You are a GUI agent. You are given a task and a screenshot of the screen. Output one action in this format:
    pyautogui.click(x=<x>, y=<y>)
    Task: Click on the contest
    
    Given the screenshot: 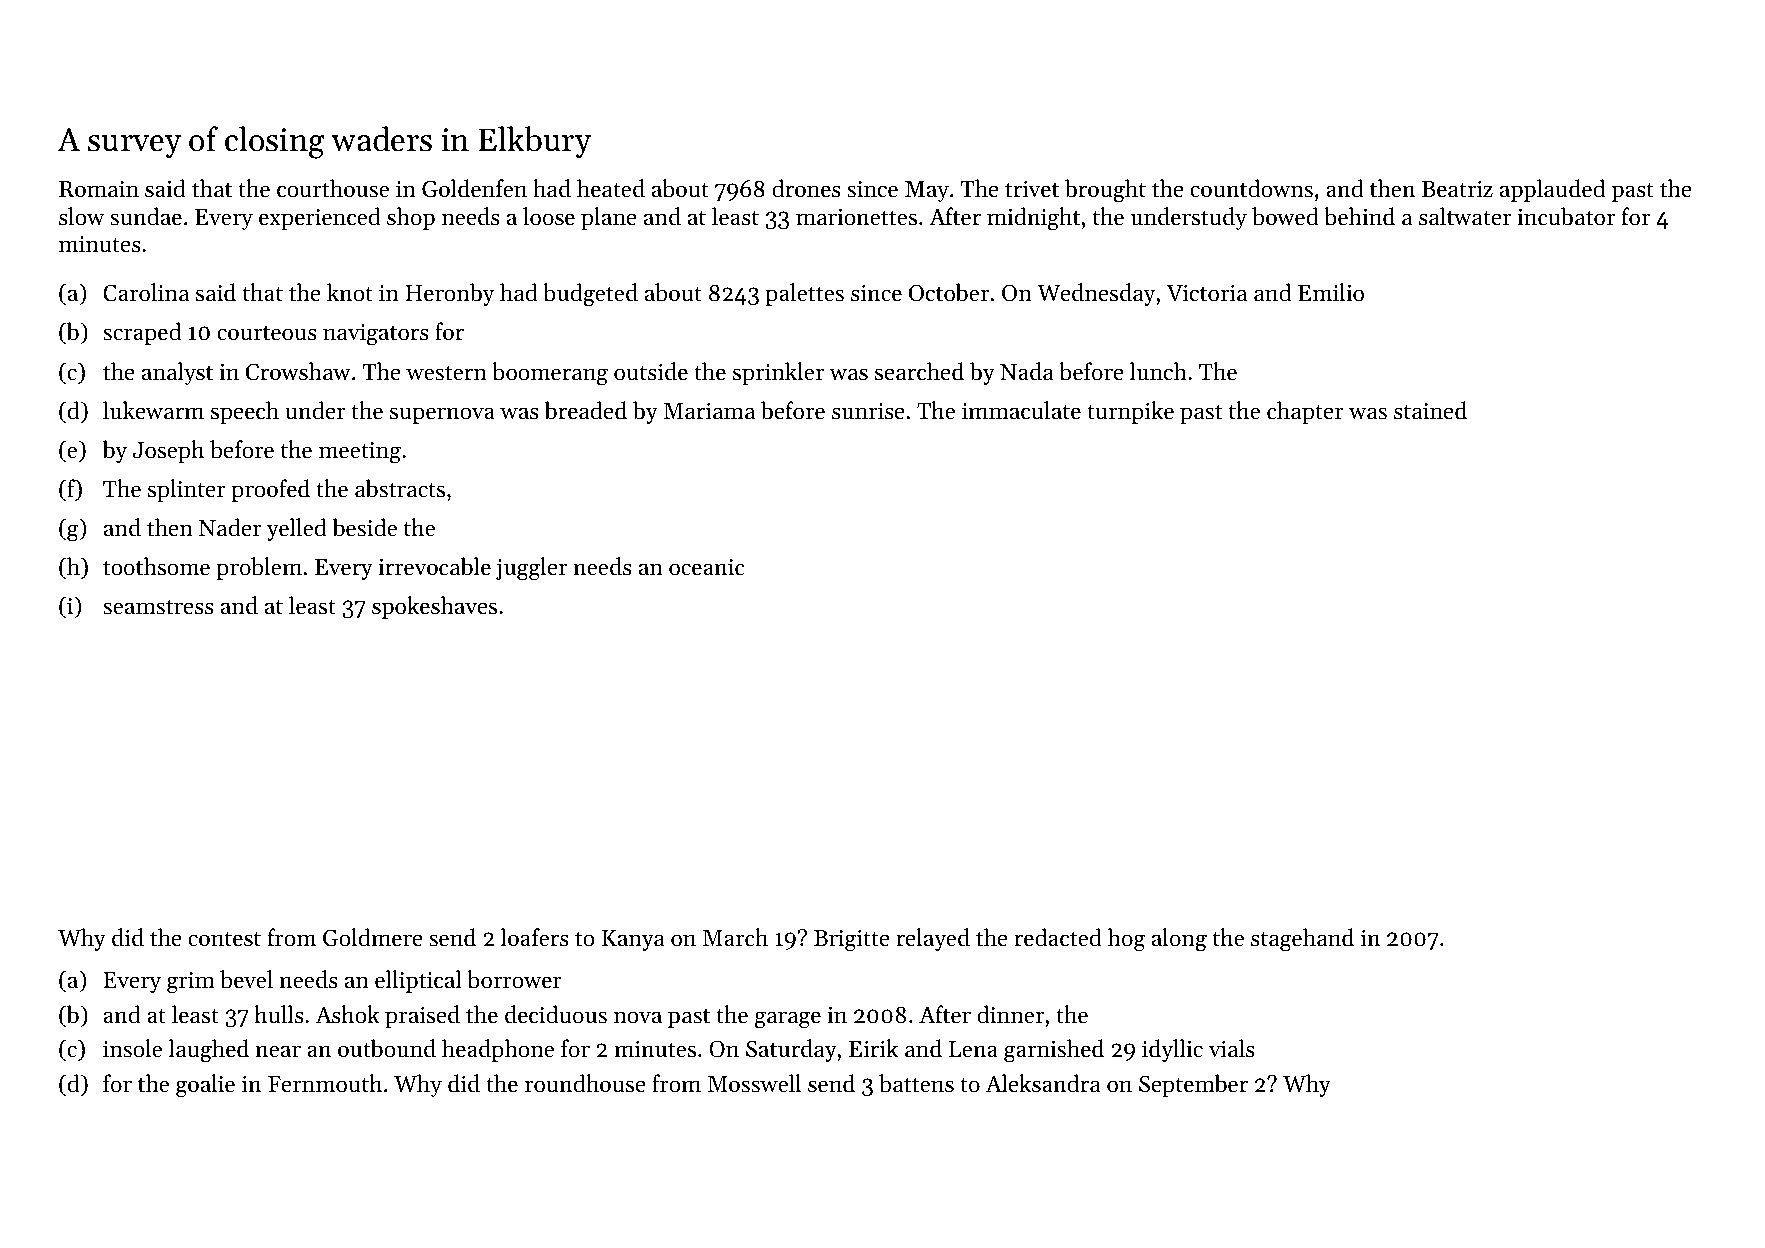 What is the action you would take?
    pyautogui.click(x=224, y=939)
